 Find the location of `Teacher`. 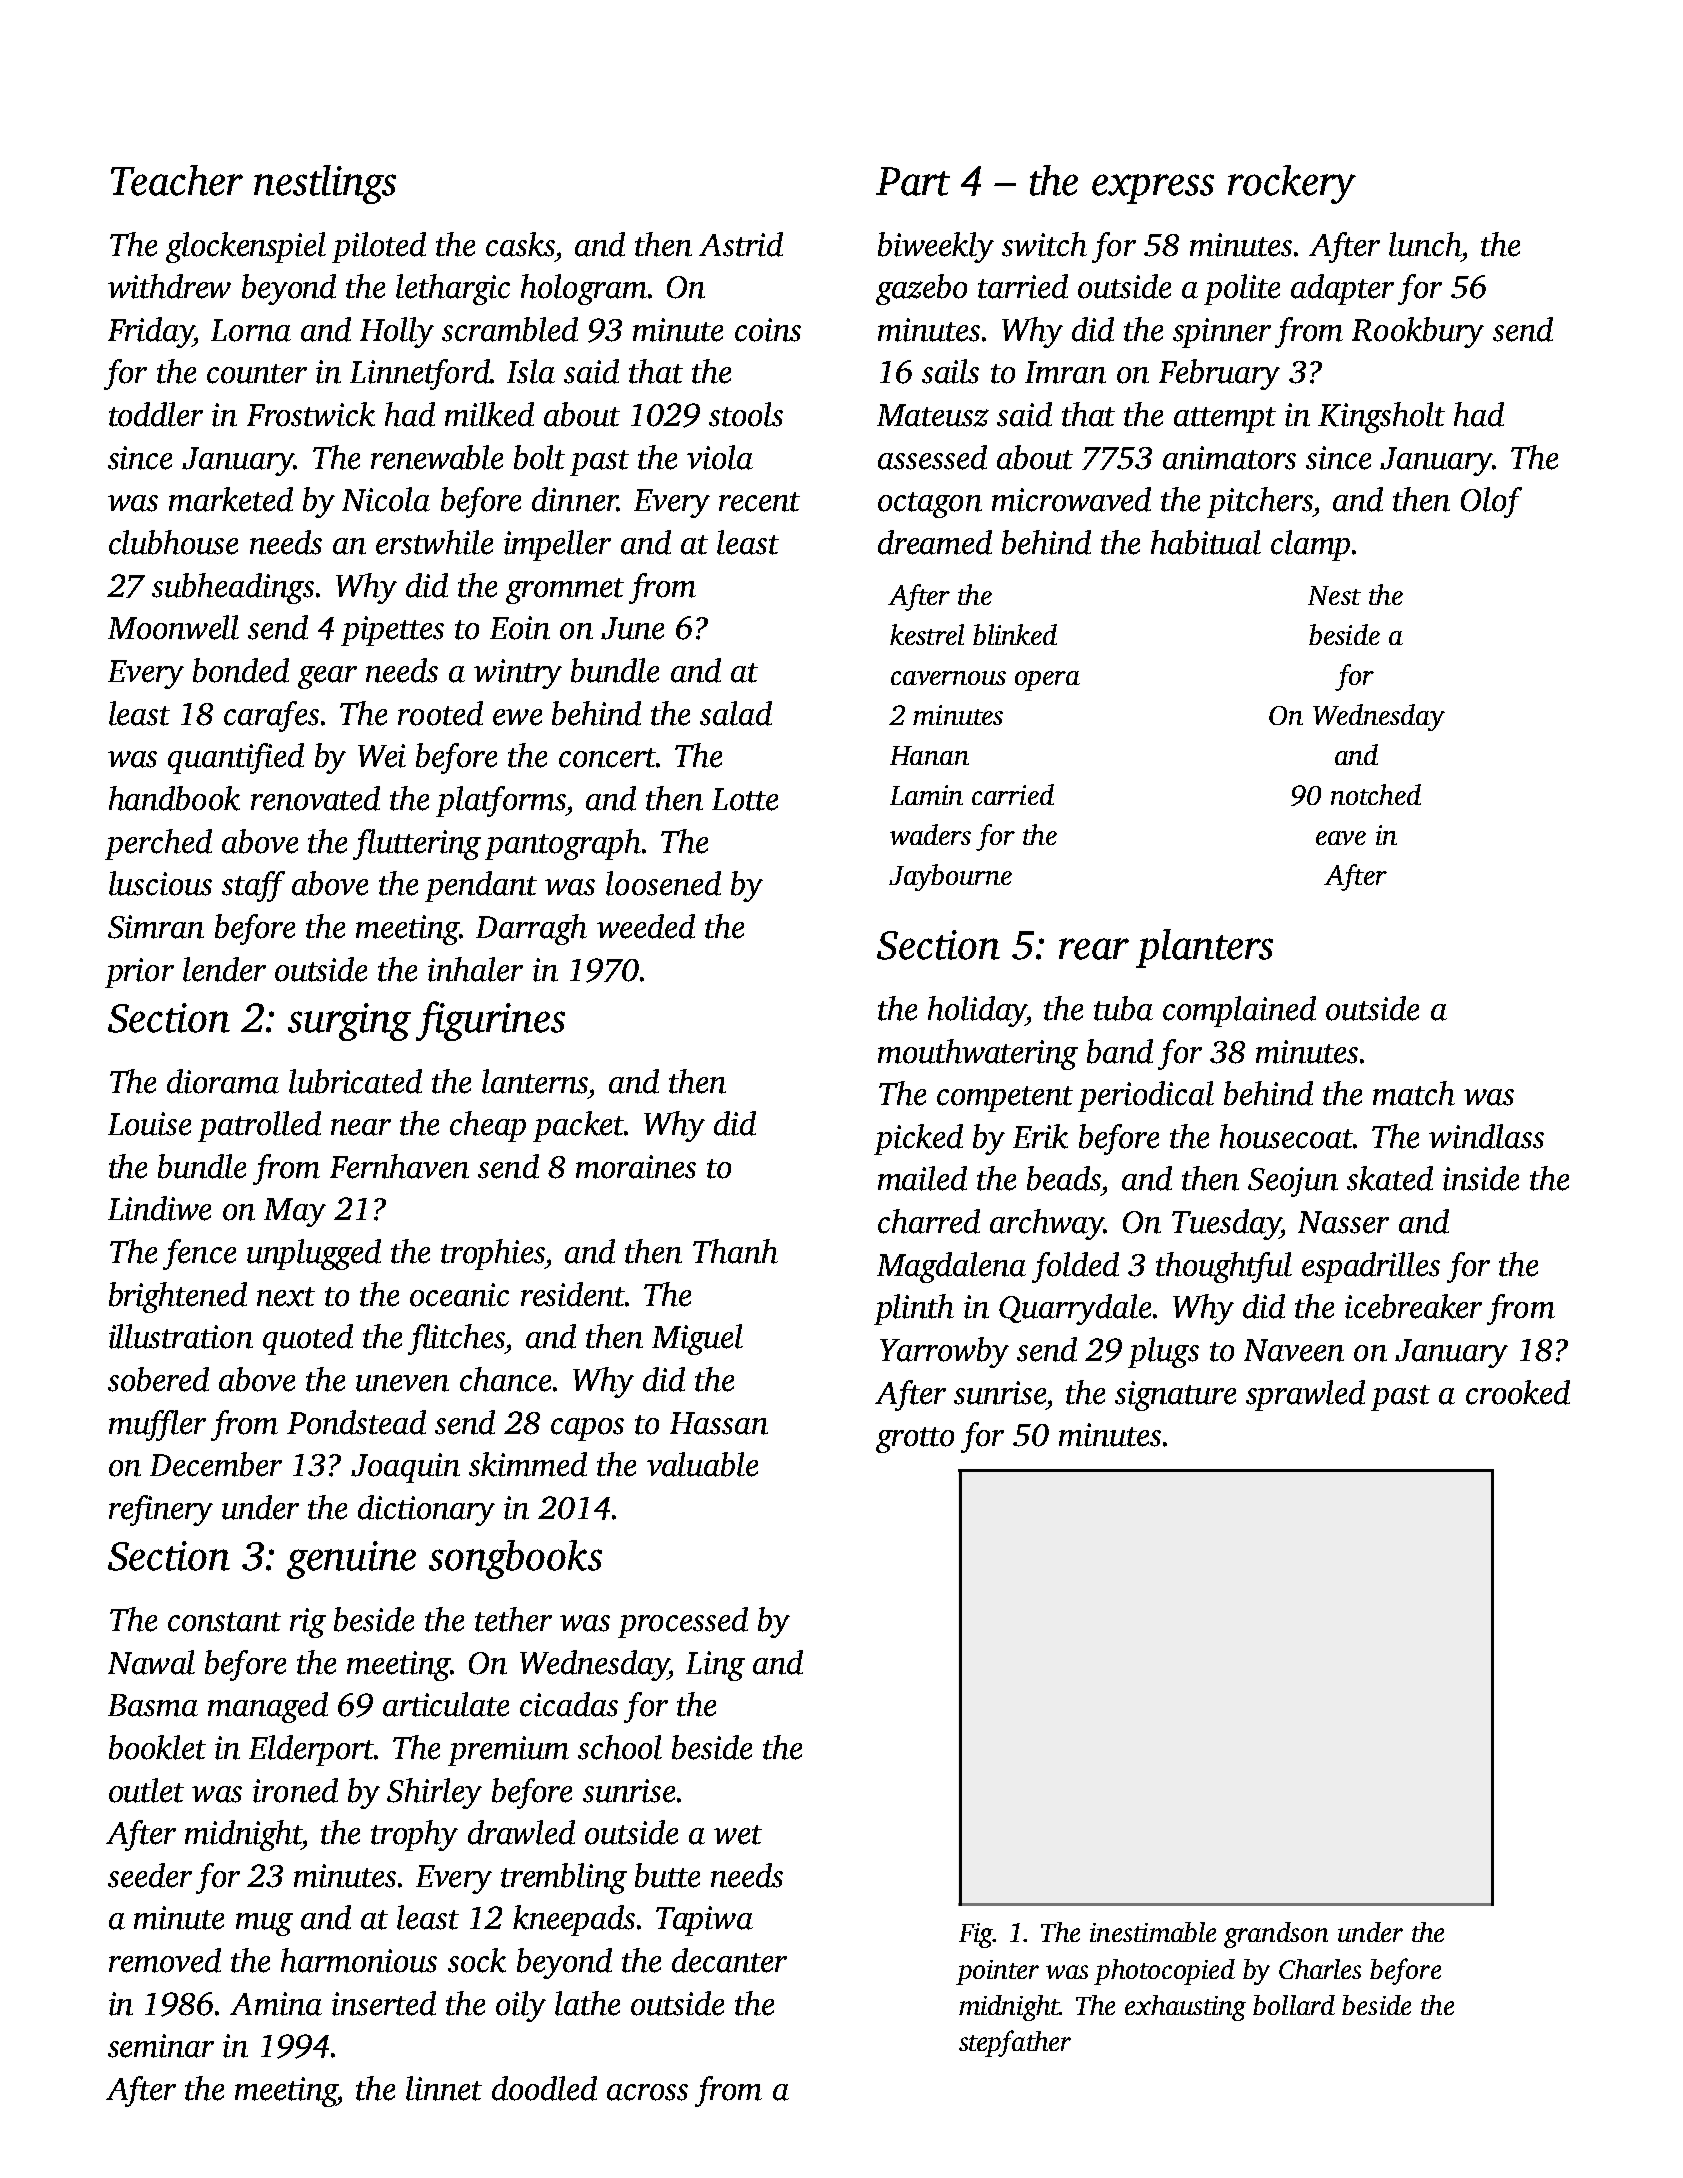

Teacher is located at coordinates (177, 180).
